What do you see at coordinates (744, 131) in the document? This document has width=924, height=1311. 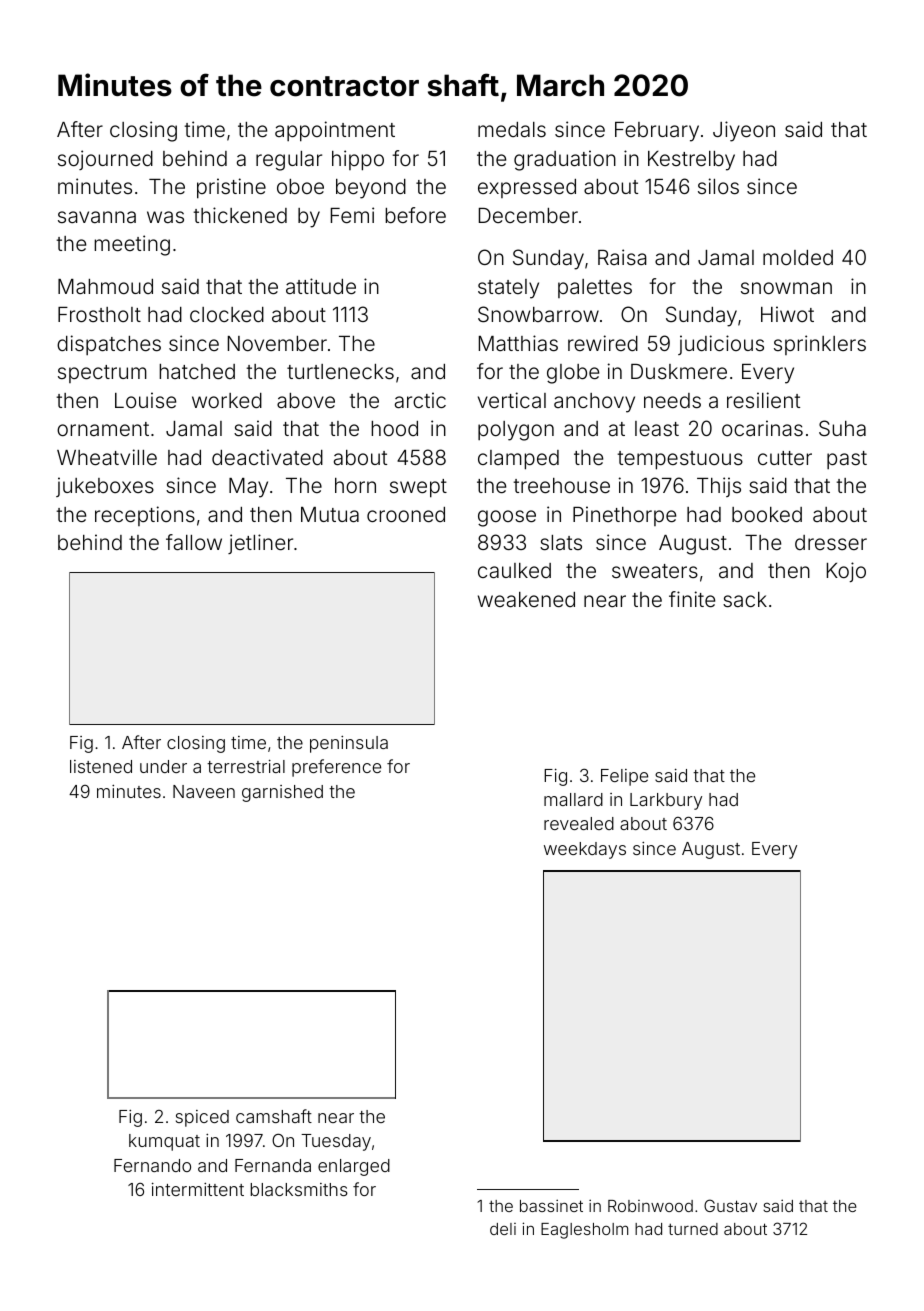 I see `Jiyeon` at bounding box center [744, 131].
